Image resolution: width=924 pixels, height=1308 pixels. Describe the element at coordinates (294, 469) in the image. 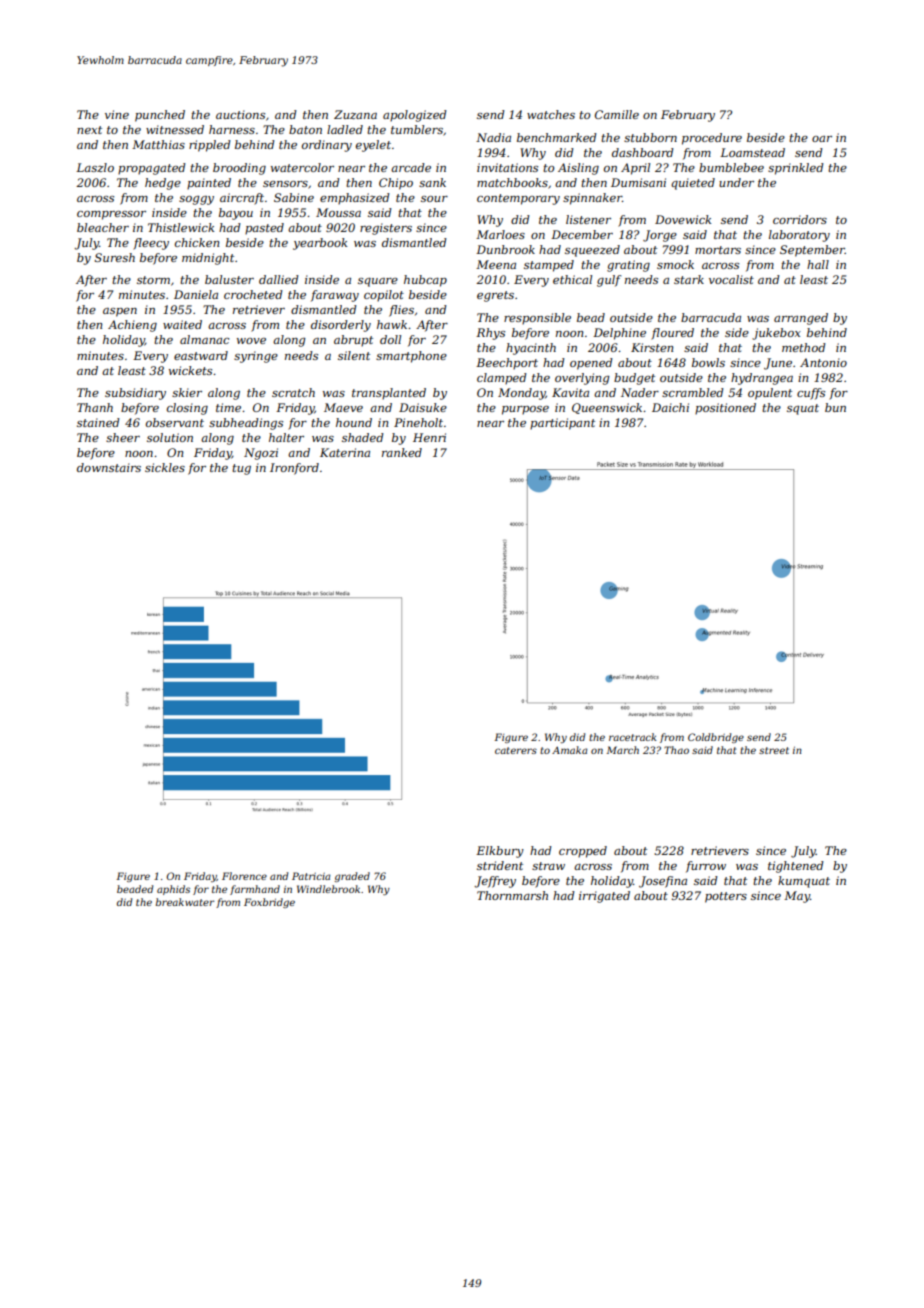

I see `Ironford` at that location.
